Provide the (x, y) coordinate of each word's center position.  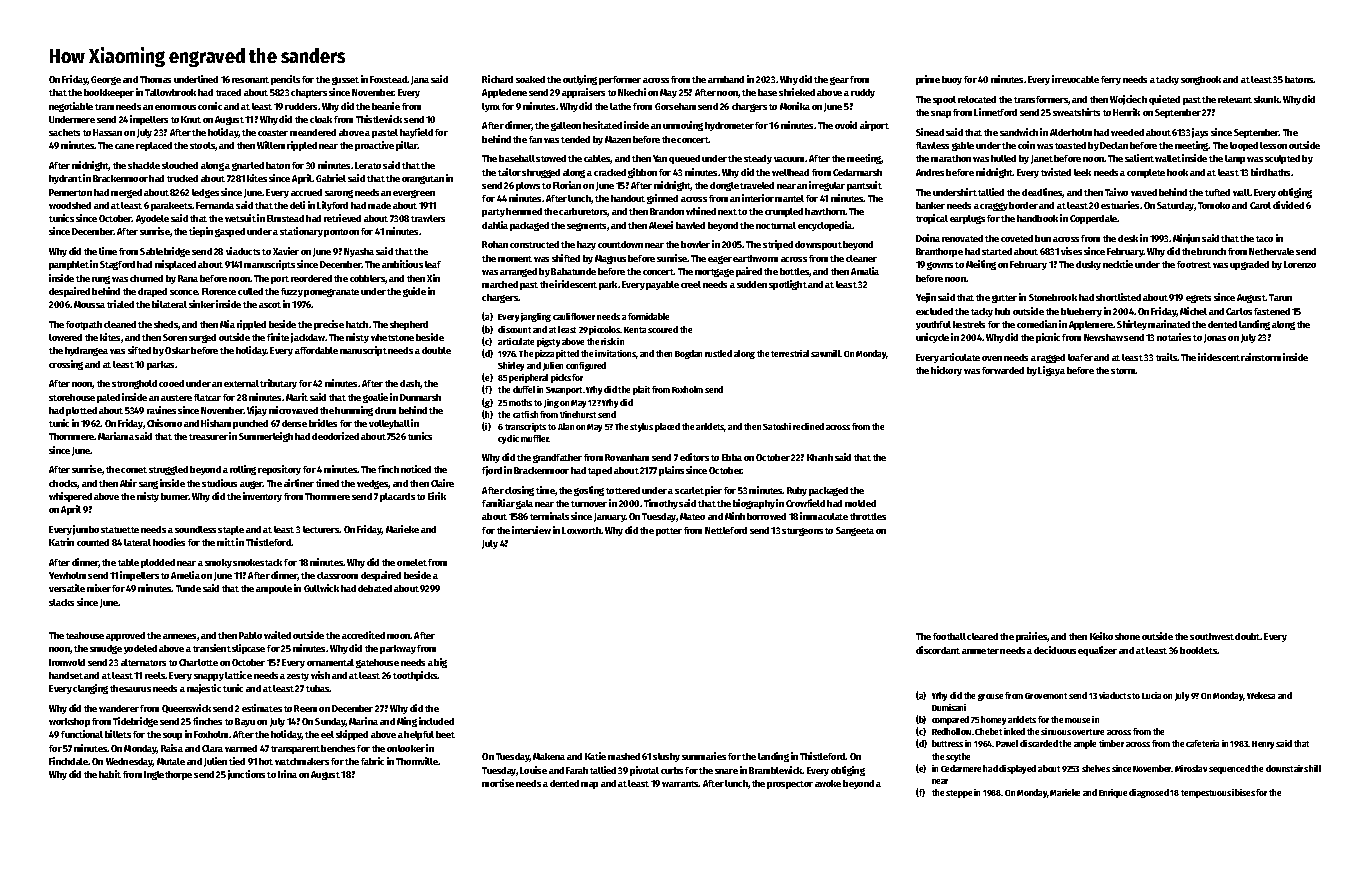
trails (1166, 357)
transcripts (525, 427)
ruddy (863, 93)
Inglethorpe (168, 775)
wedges (373, 484)
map (589, 785)
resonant (250, 80)
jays (1200, 133)
